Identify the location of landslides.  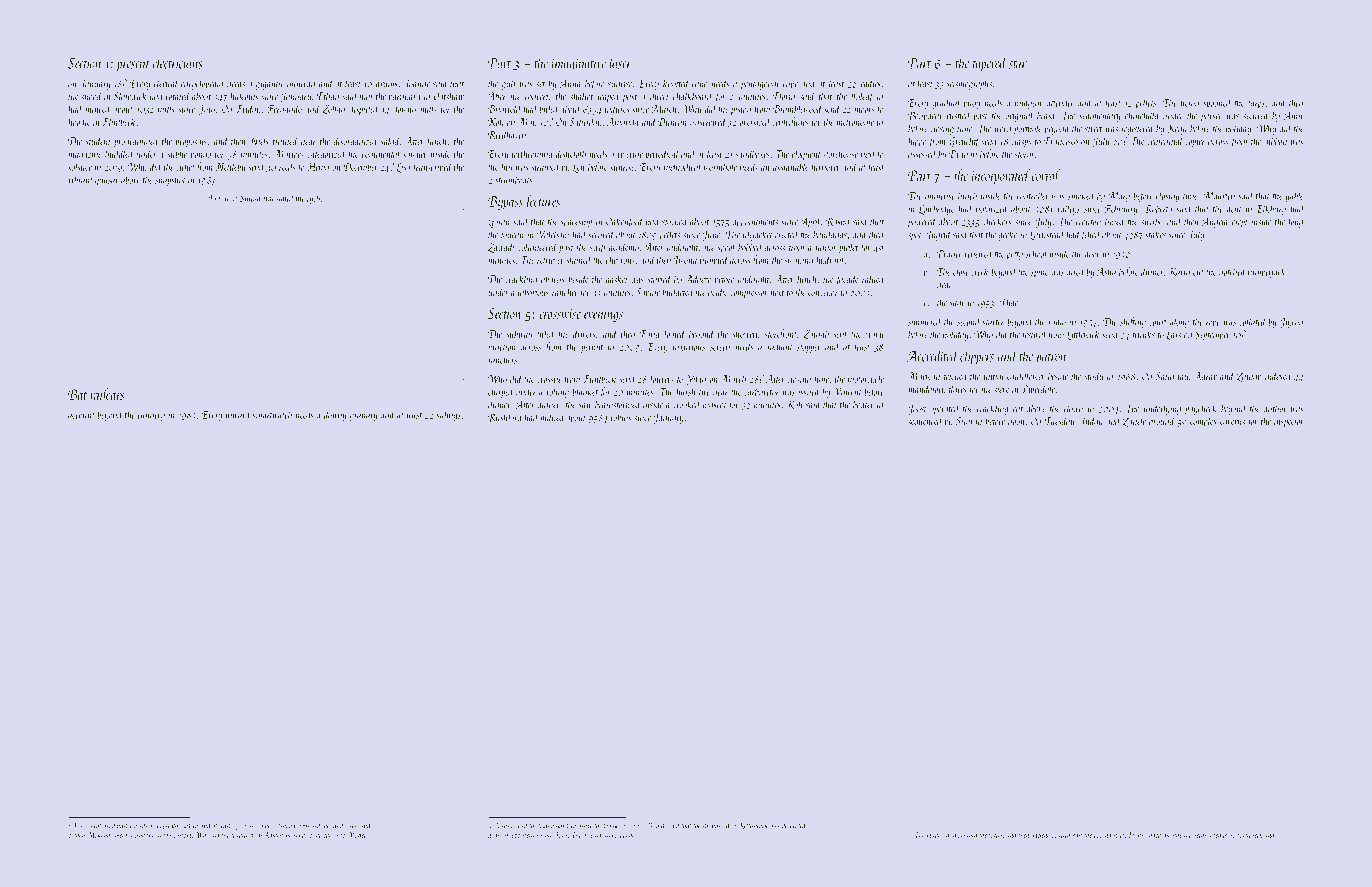
(343, 825).
